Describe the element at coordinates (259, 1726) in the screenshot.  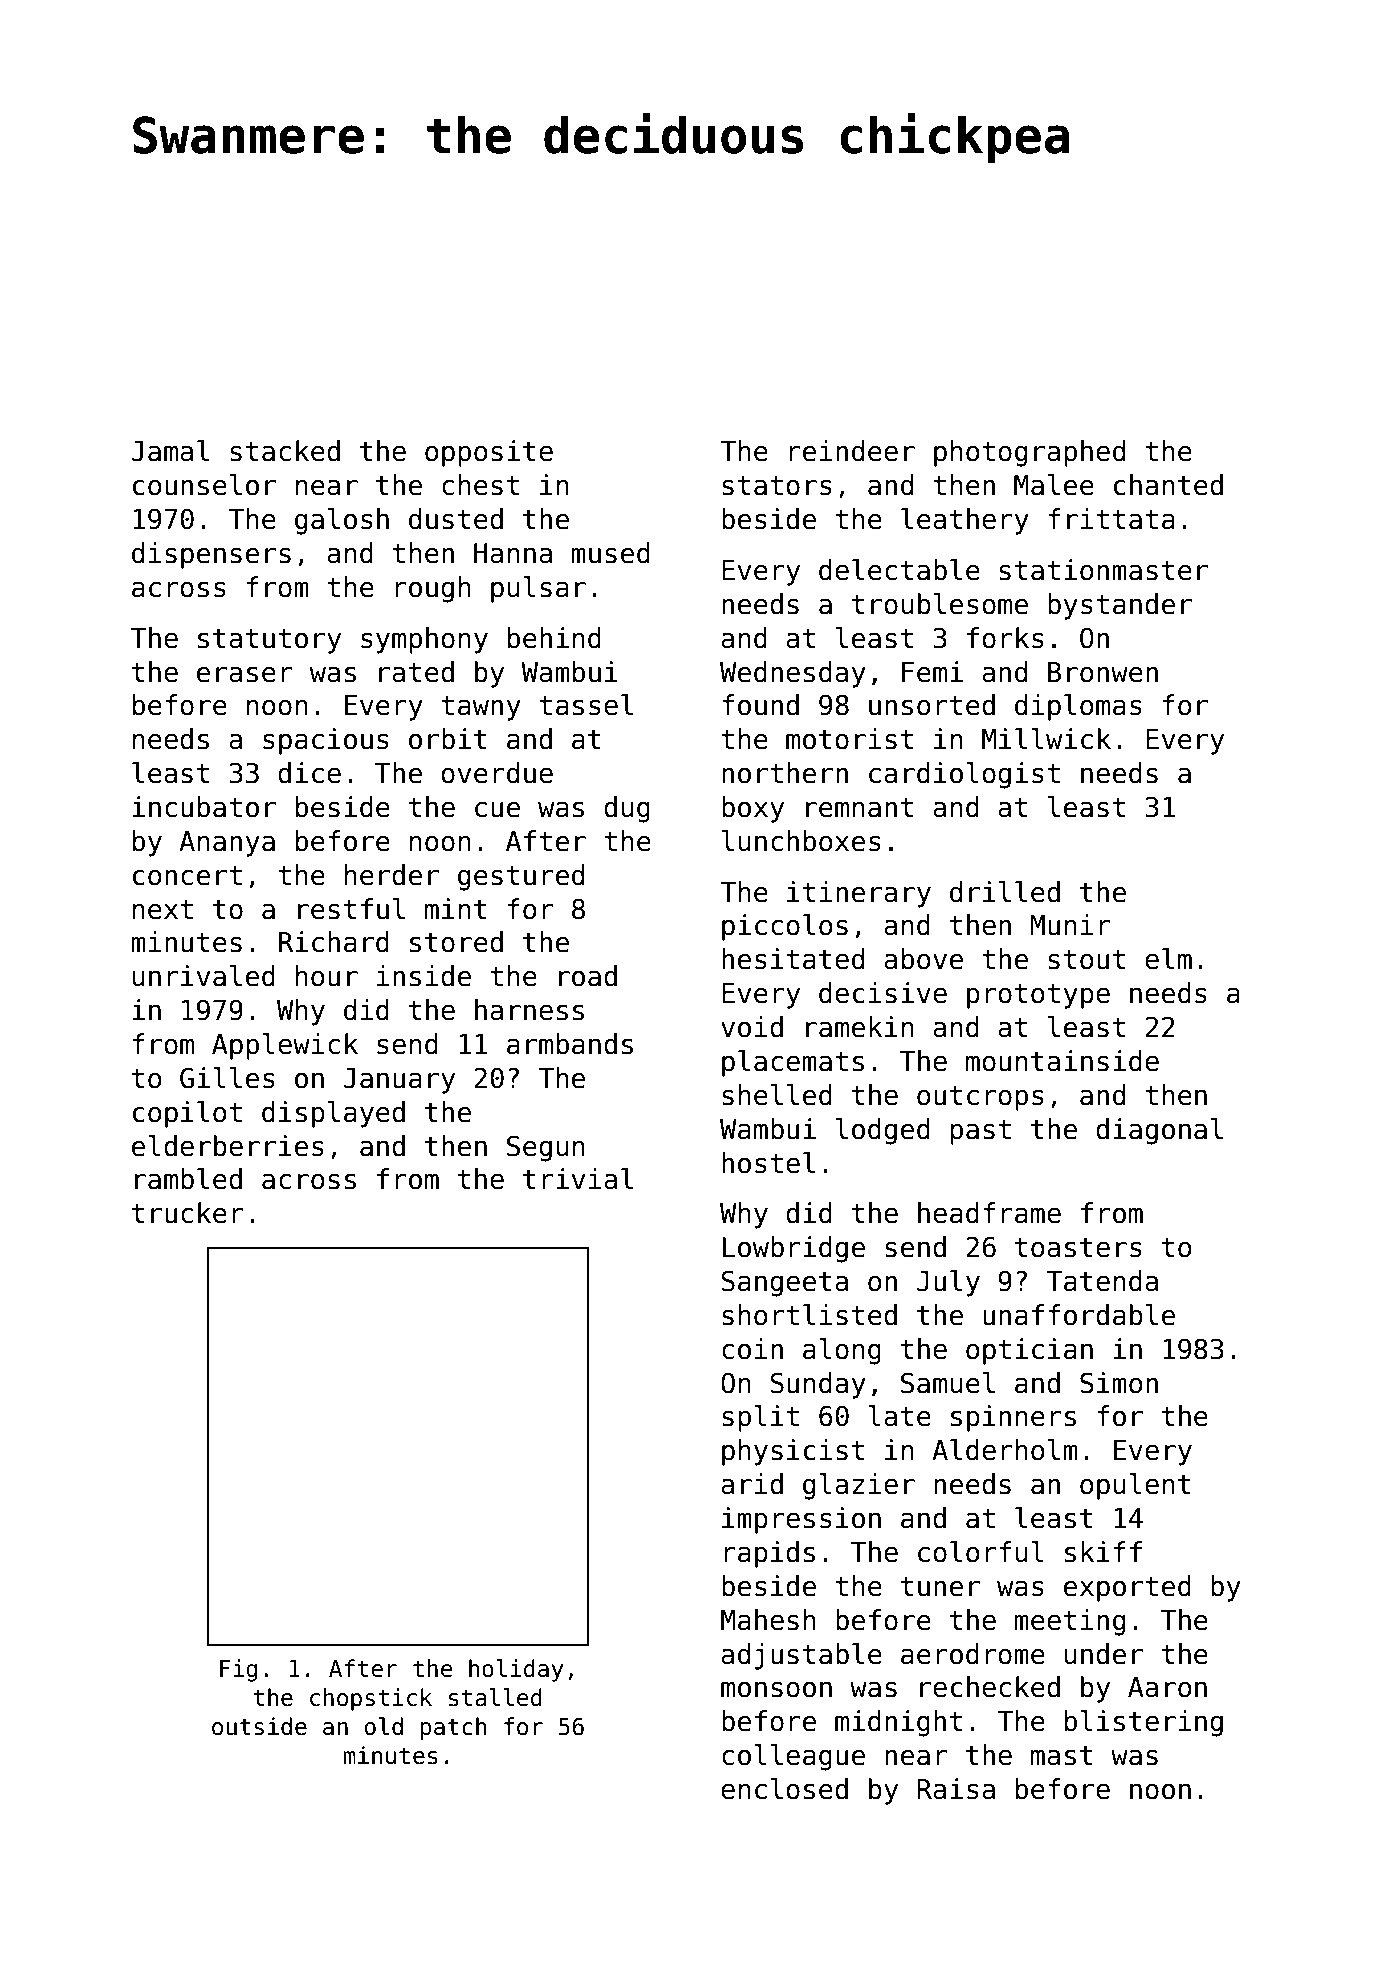
I see `outside` at that location.
